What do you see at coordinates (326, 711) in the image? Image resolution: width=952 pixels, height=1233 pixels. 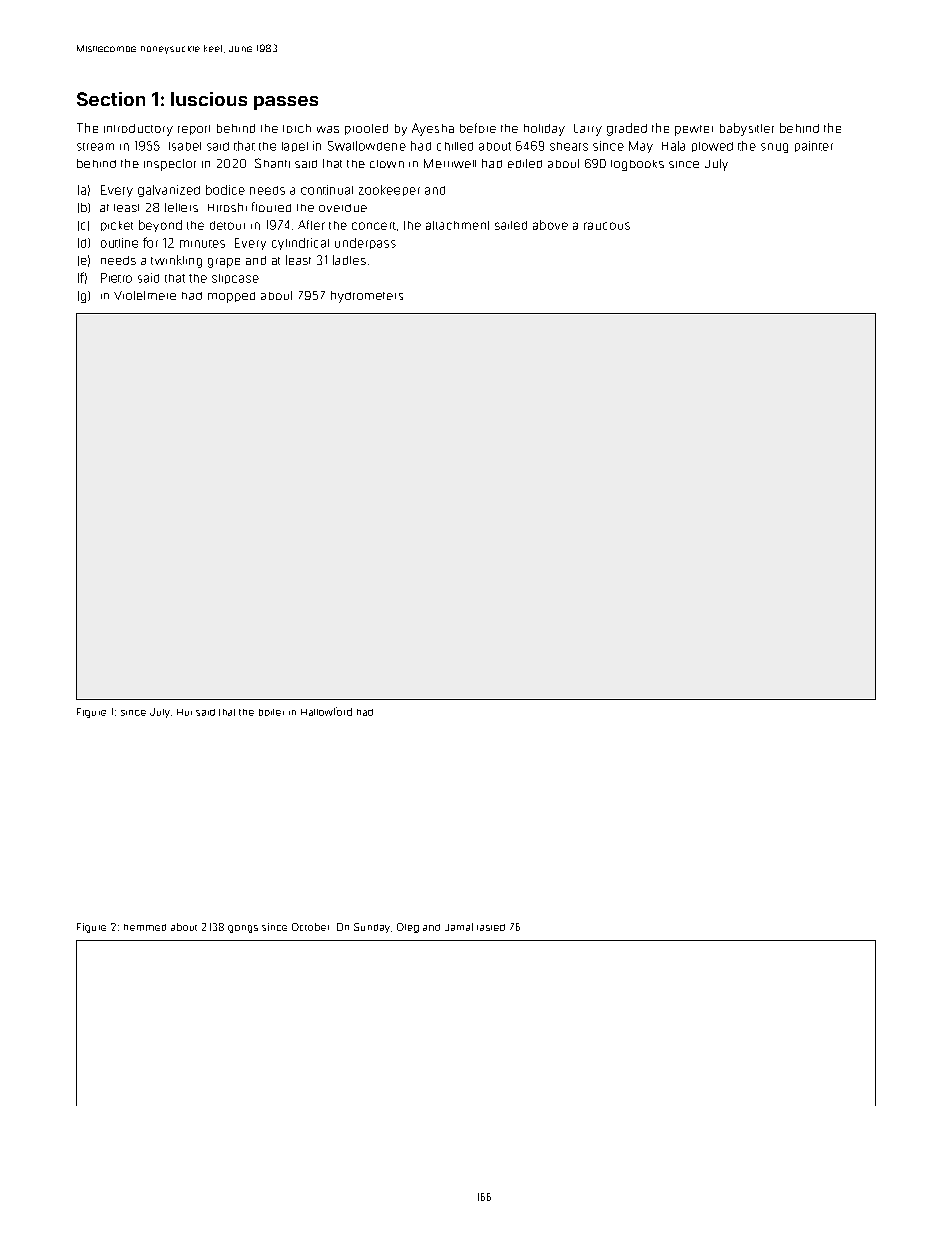 I see `Hallowford` at bounding box center [326, 711].
